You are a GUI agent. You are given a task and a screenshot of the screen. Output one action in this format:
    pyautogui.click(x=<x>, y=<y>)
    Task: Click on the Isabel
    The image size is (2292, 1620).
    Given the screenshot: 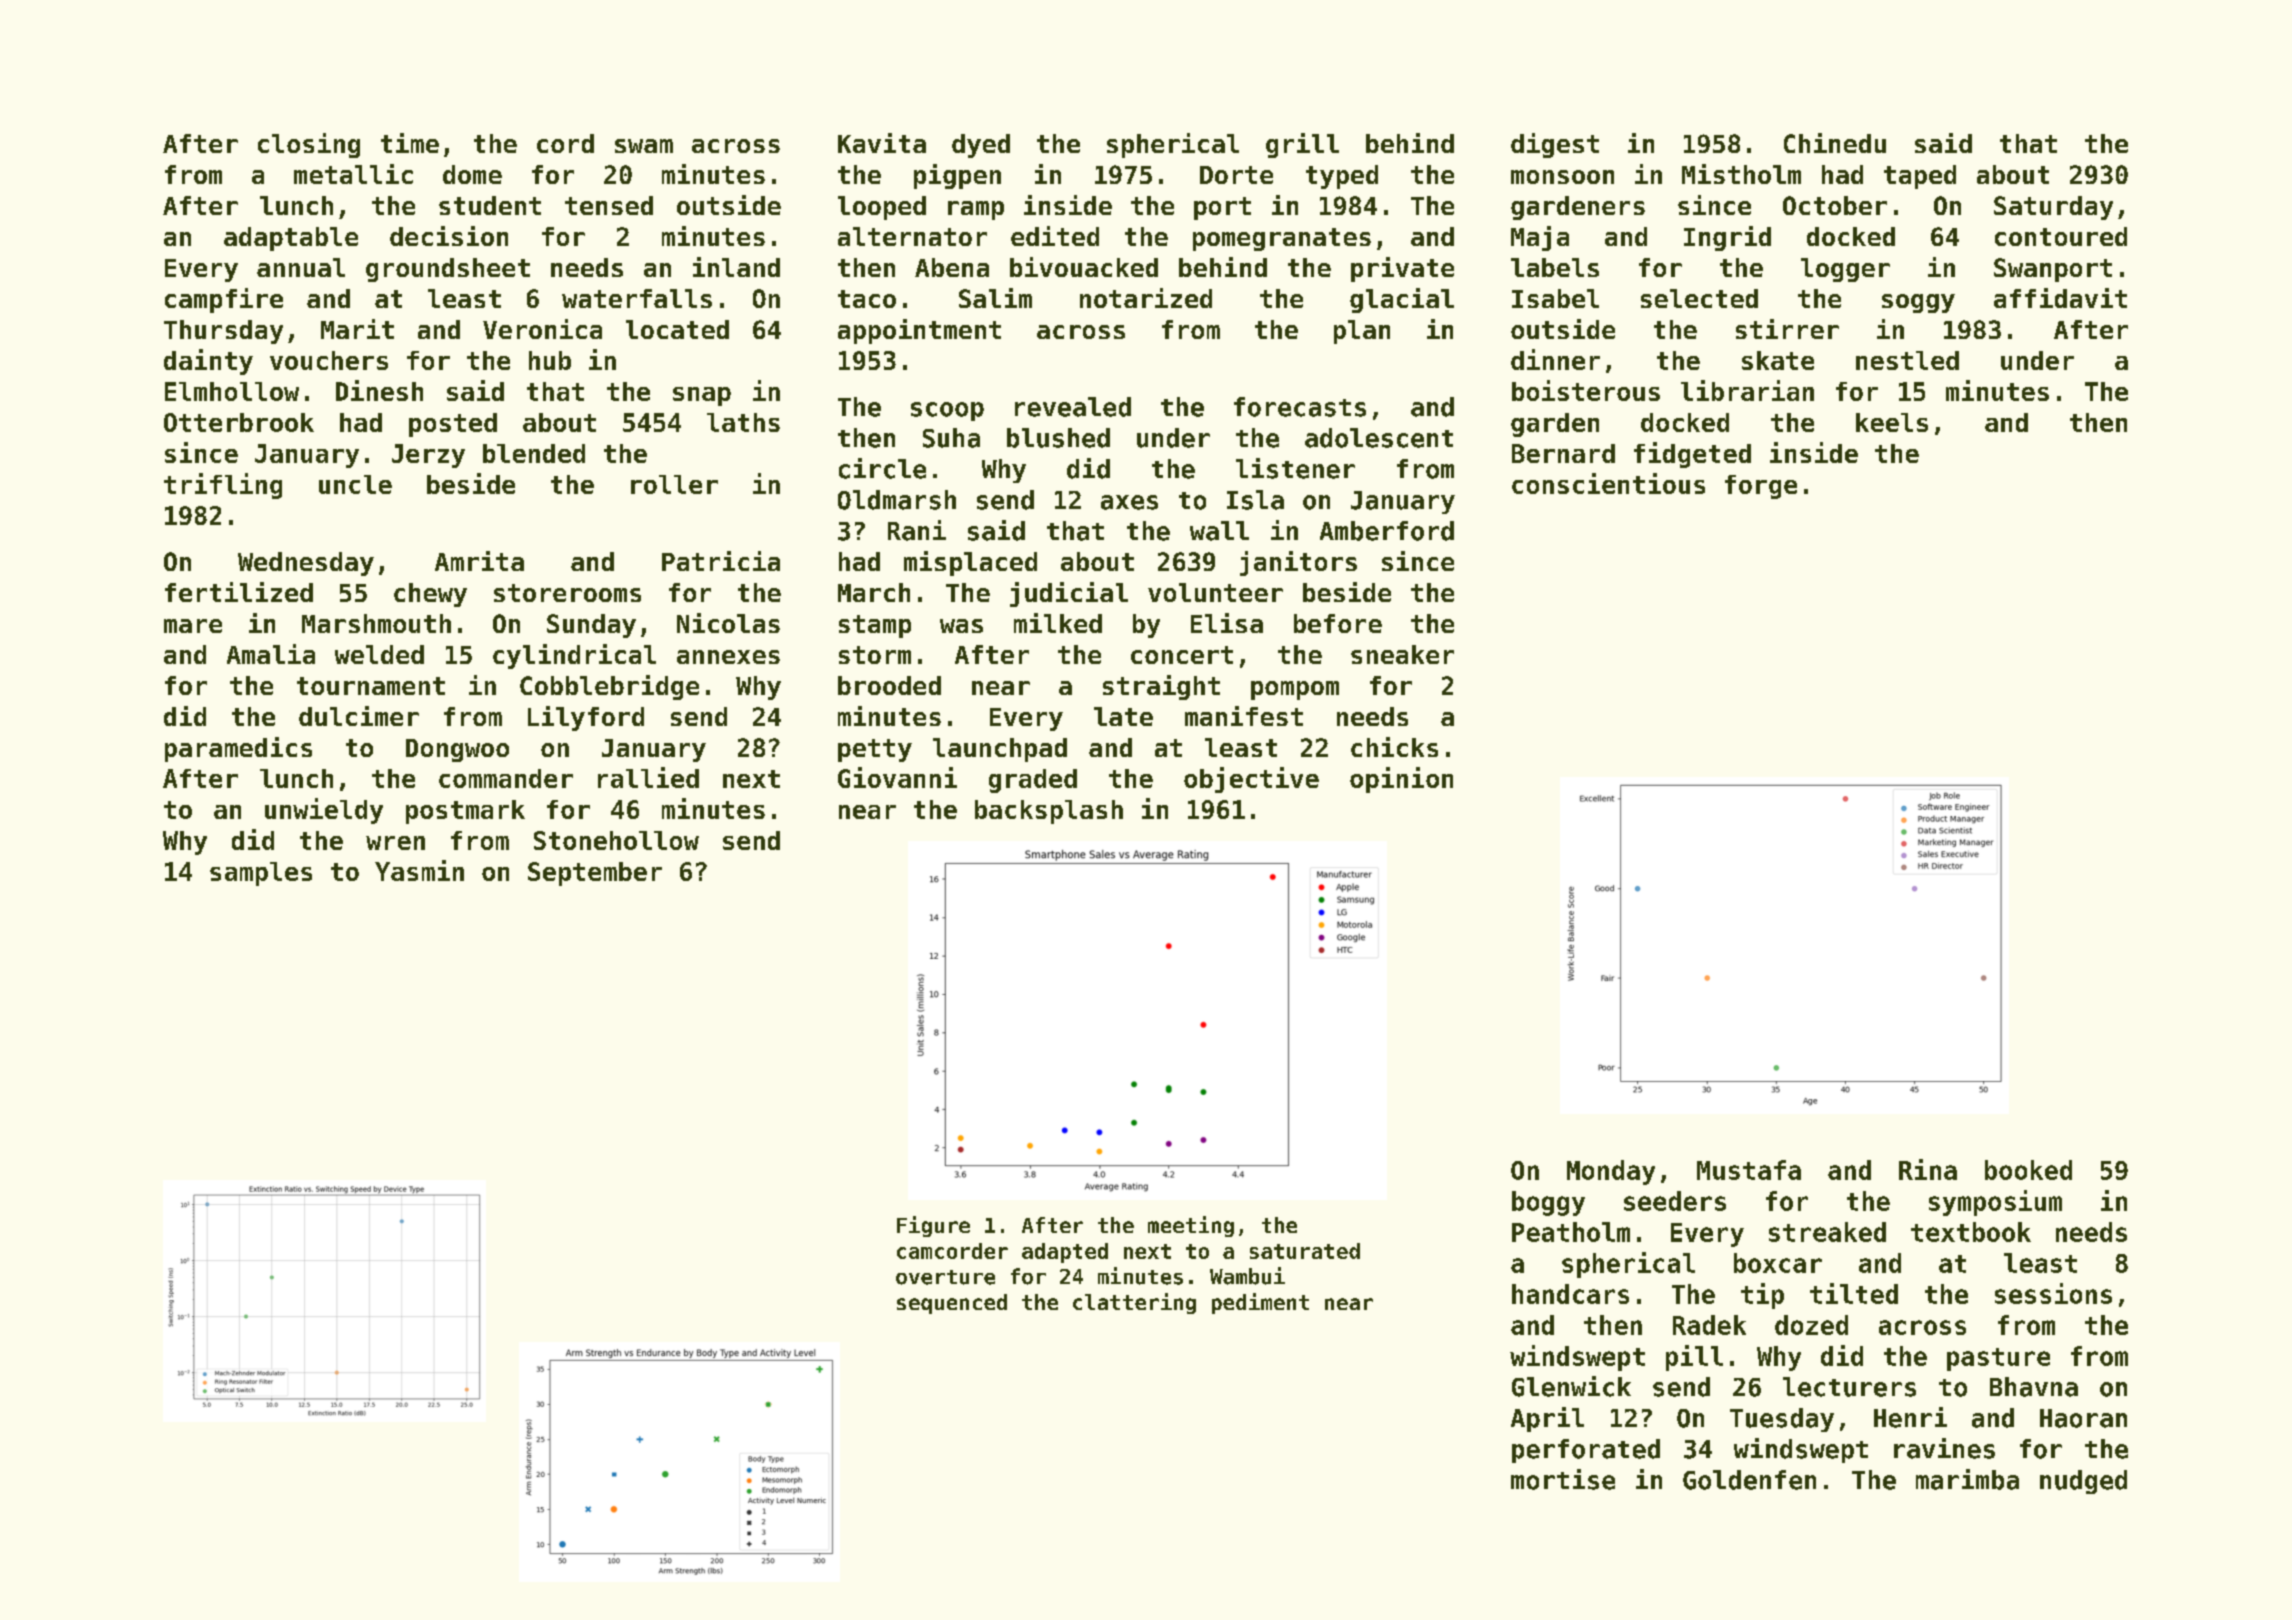 What is the action you would take?
    pyautogui.click(x=1555, y=298)
